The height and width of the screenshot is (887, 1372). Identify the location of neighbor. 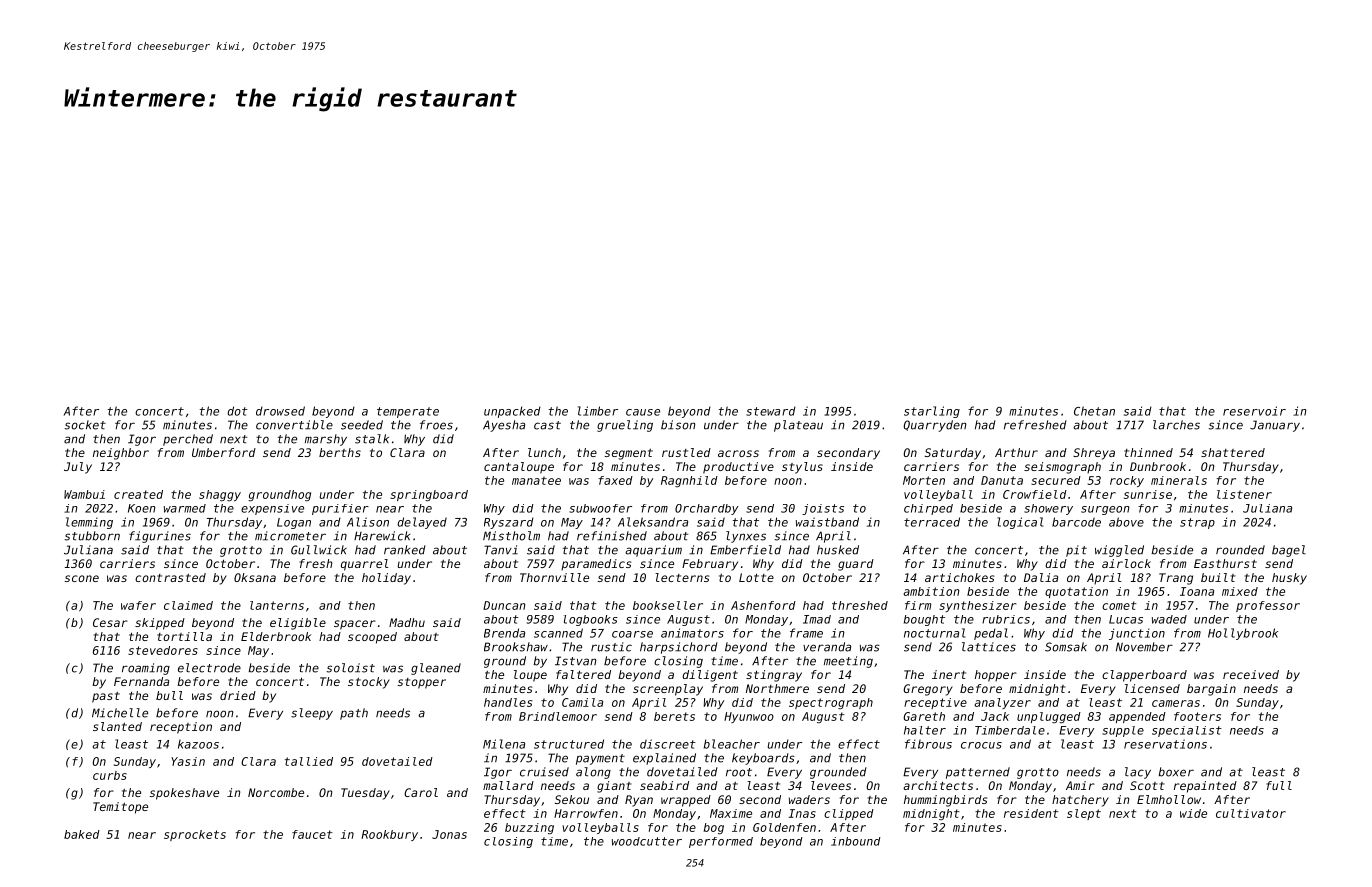
(121, 454).
